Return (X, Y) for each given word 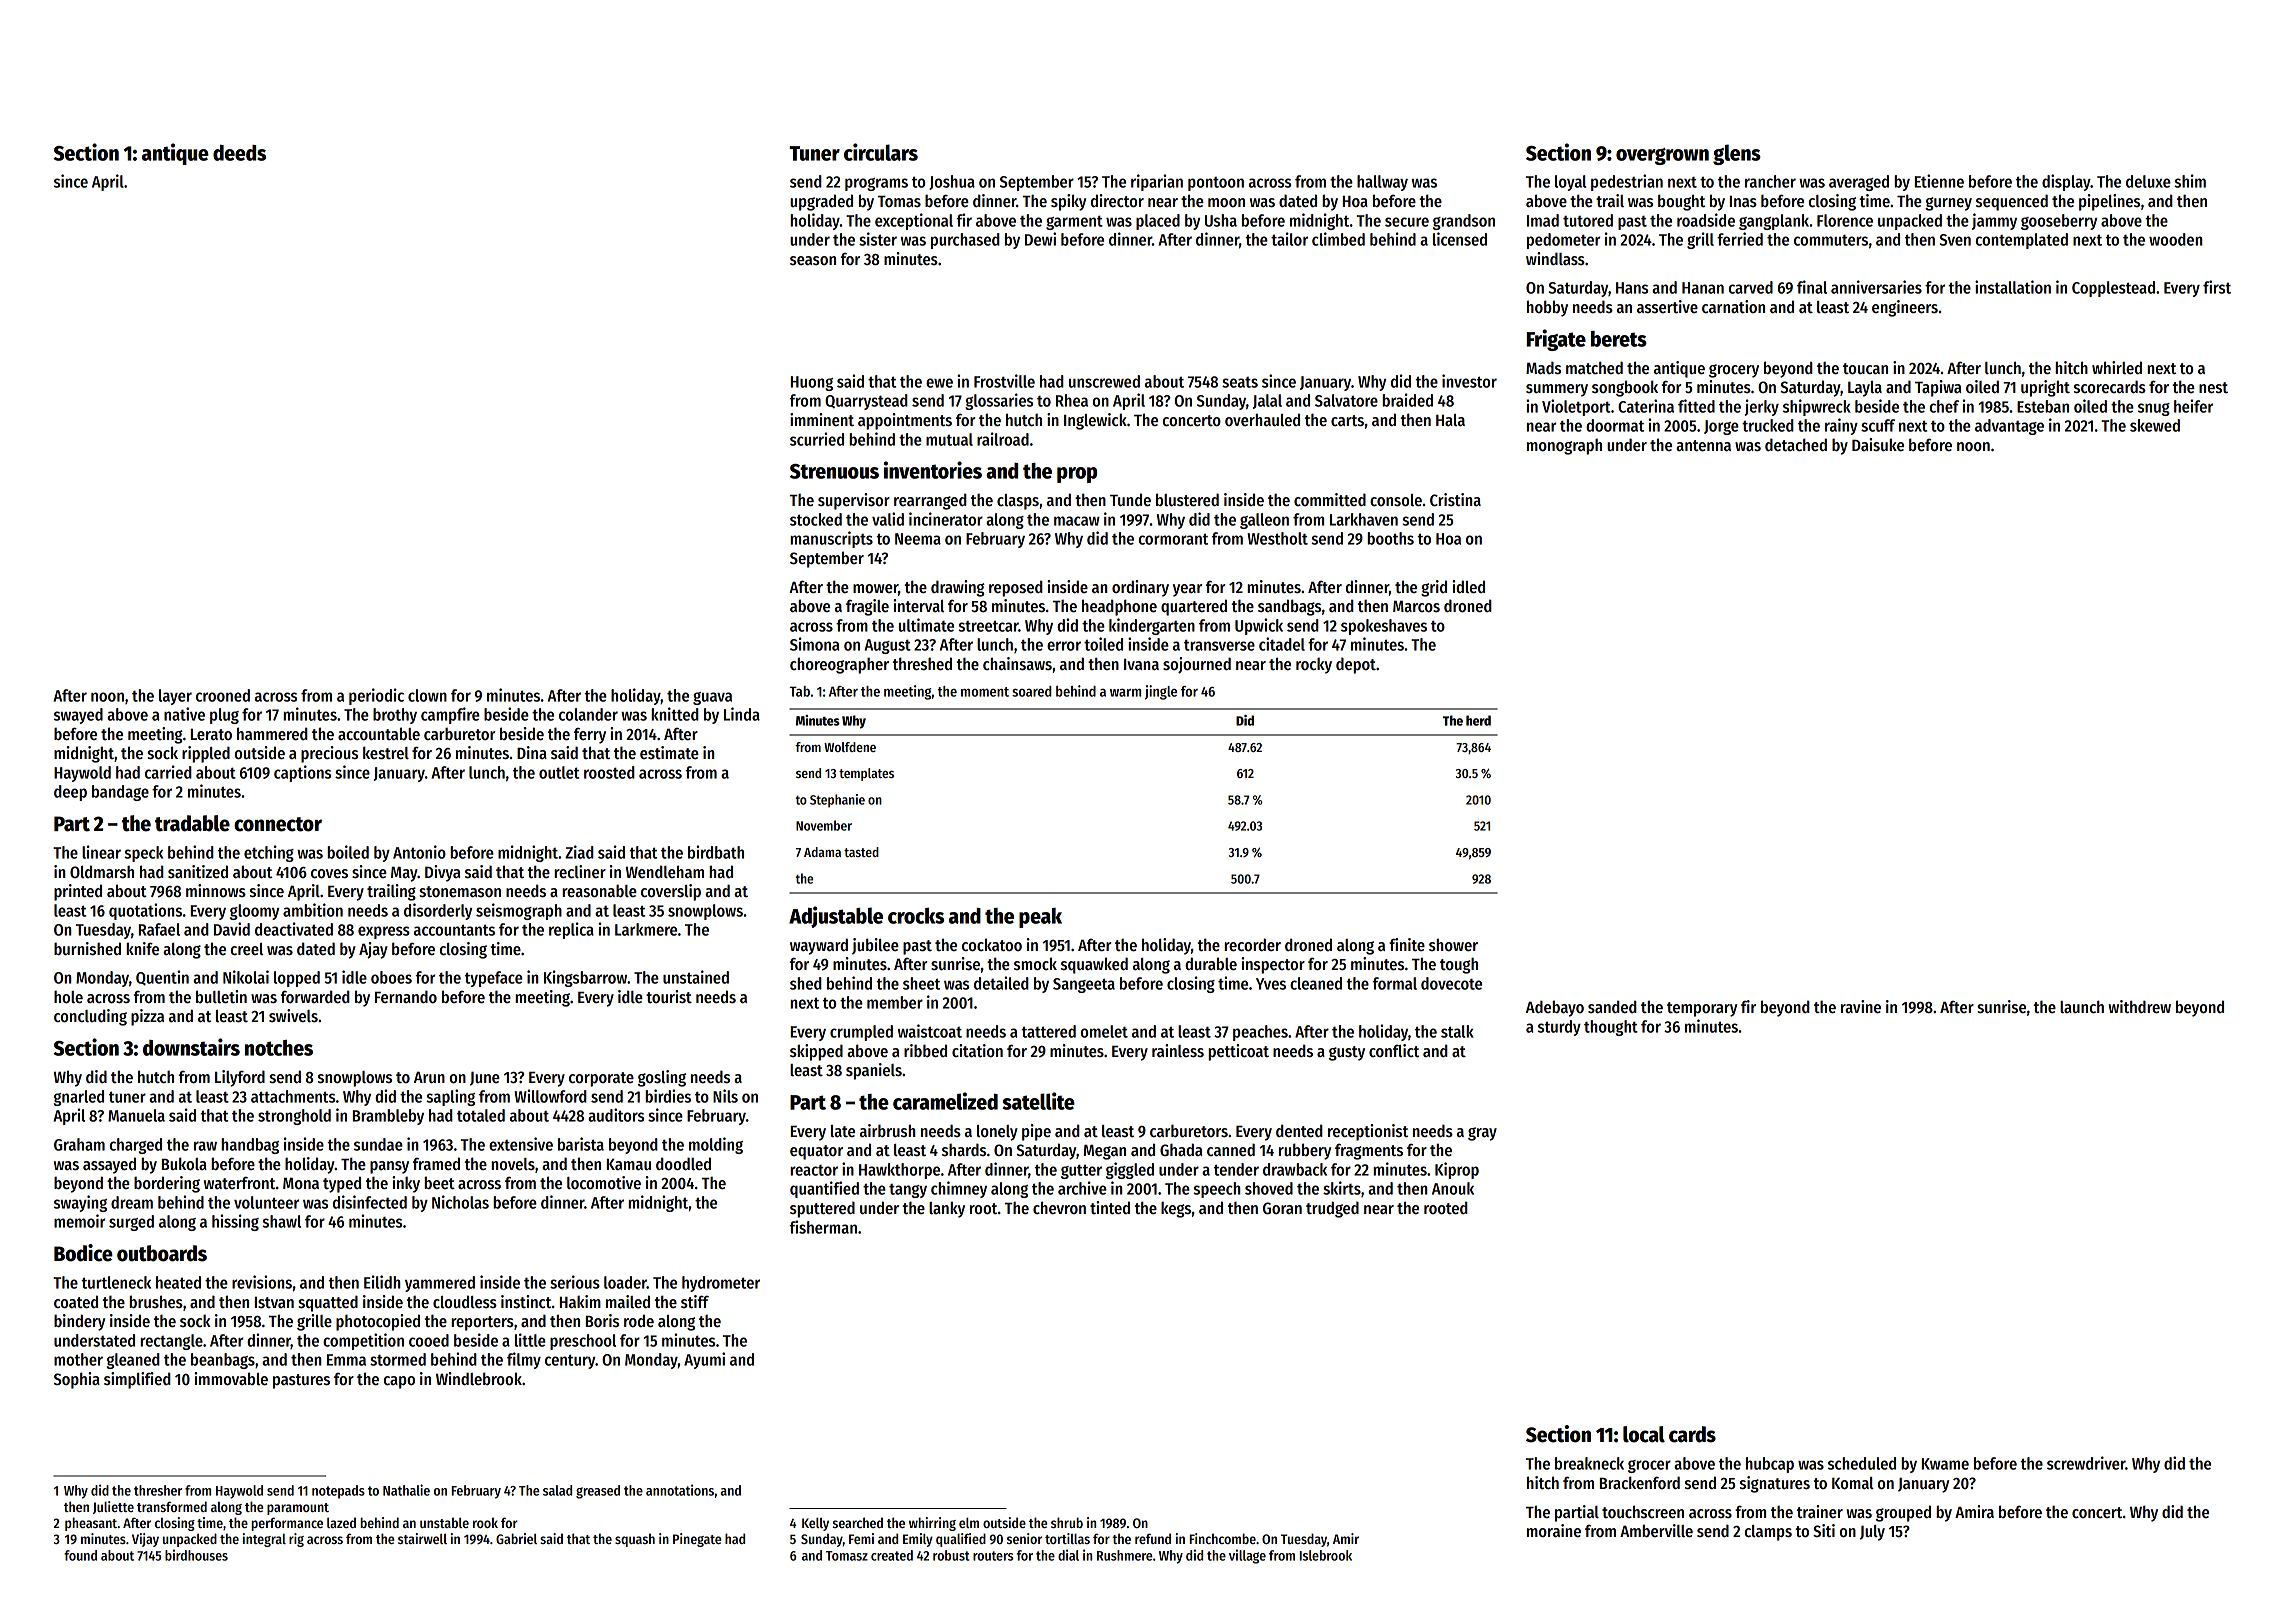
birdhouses (196, 1555)
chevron (1059, 1207)
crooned (223, 695)
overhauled (1262, 420)
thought (1611, 1028)
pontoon (1216, 184)
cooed (429, 1340)
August (887, 646)
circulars (881, 152)
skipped (816, 1052)
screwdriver (2086, 1463)
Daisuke (1878, 445)
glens (1737, 154)
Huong (812, 383)
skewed (2155, 425)
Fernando (406, 996)
